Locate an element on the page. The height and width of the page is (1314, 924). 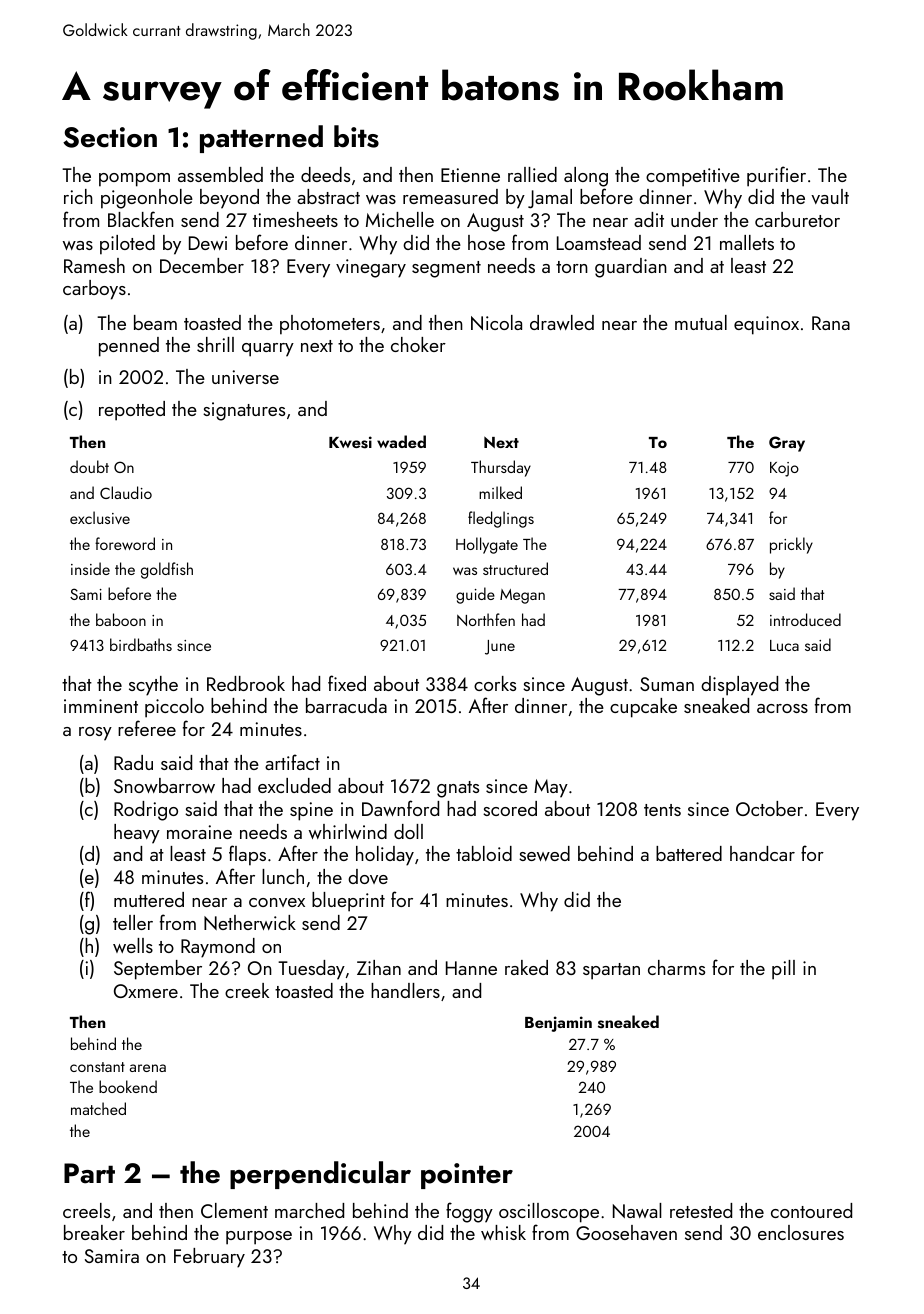
blueprint is located at coordinates (348, 902).
